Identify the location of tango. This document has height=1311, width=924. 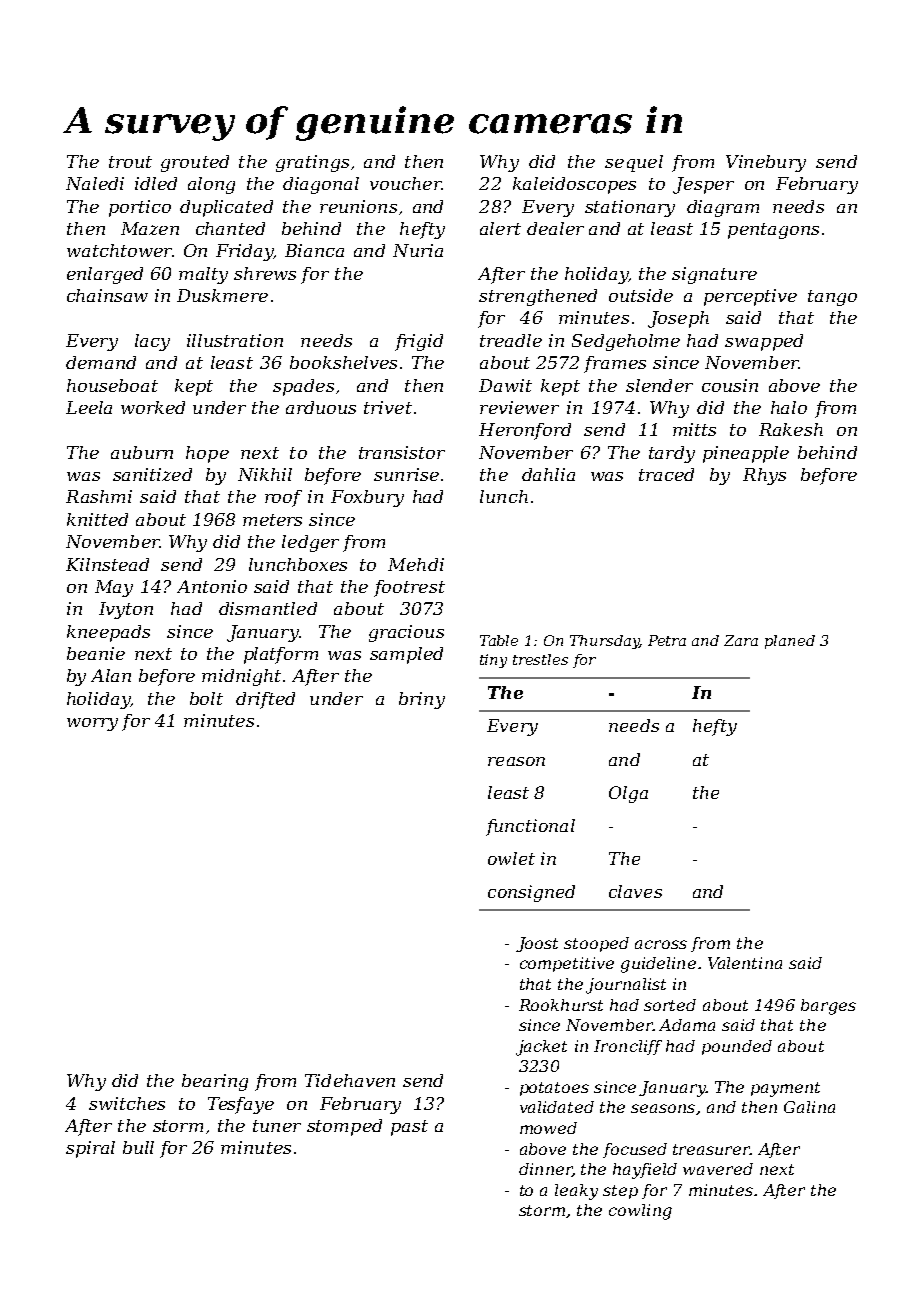
(832, 298).
